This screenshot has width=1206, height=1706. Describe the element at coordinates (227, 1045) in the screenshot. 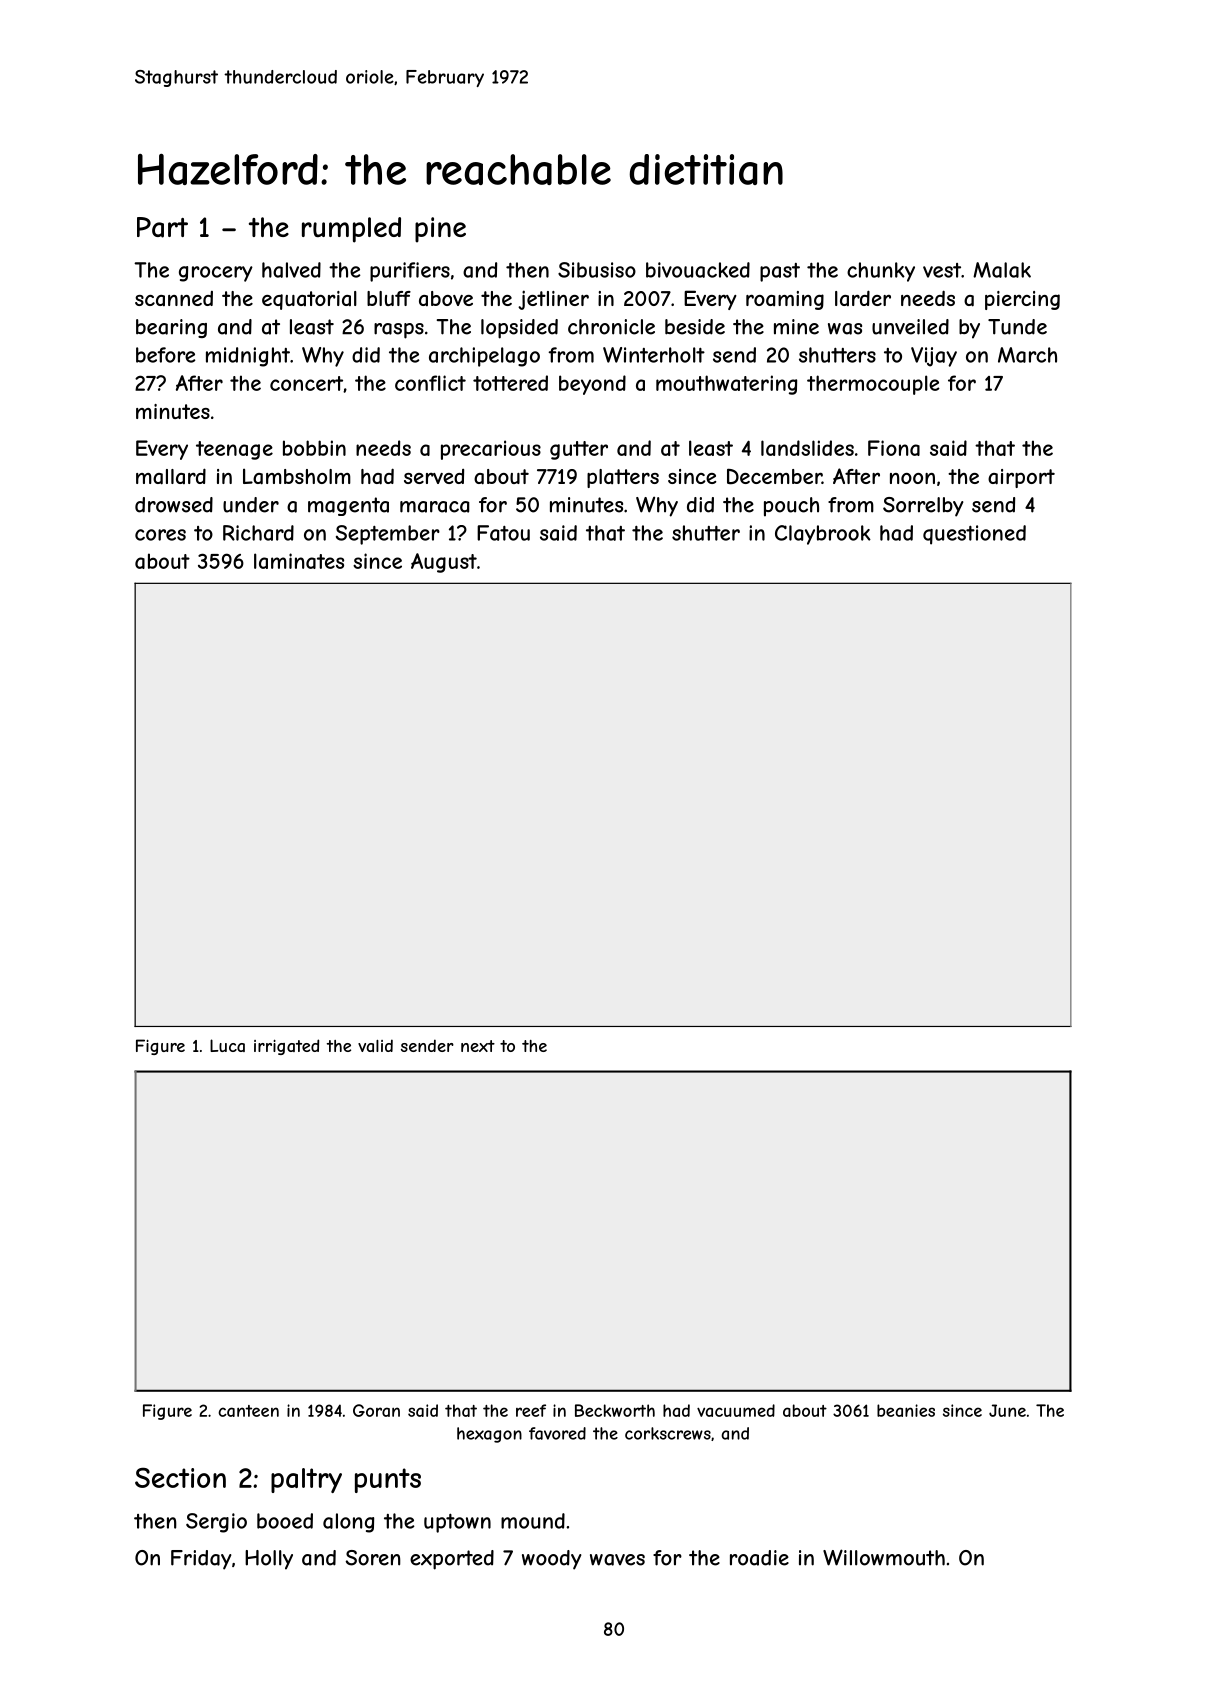

I see `Luca` at that location.
